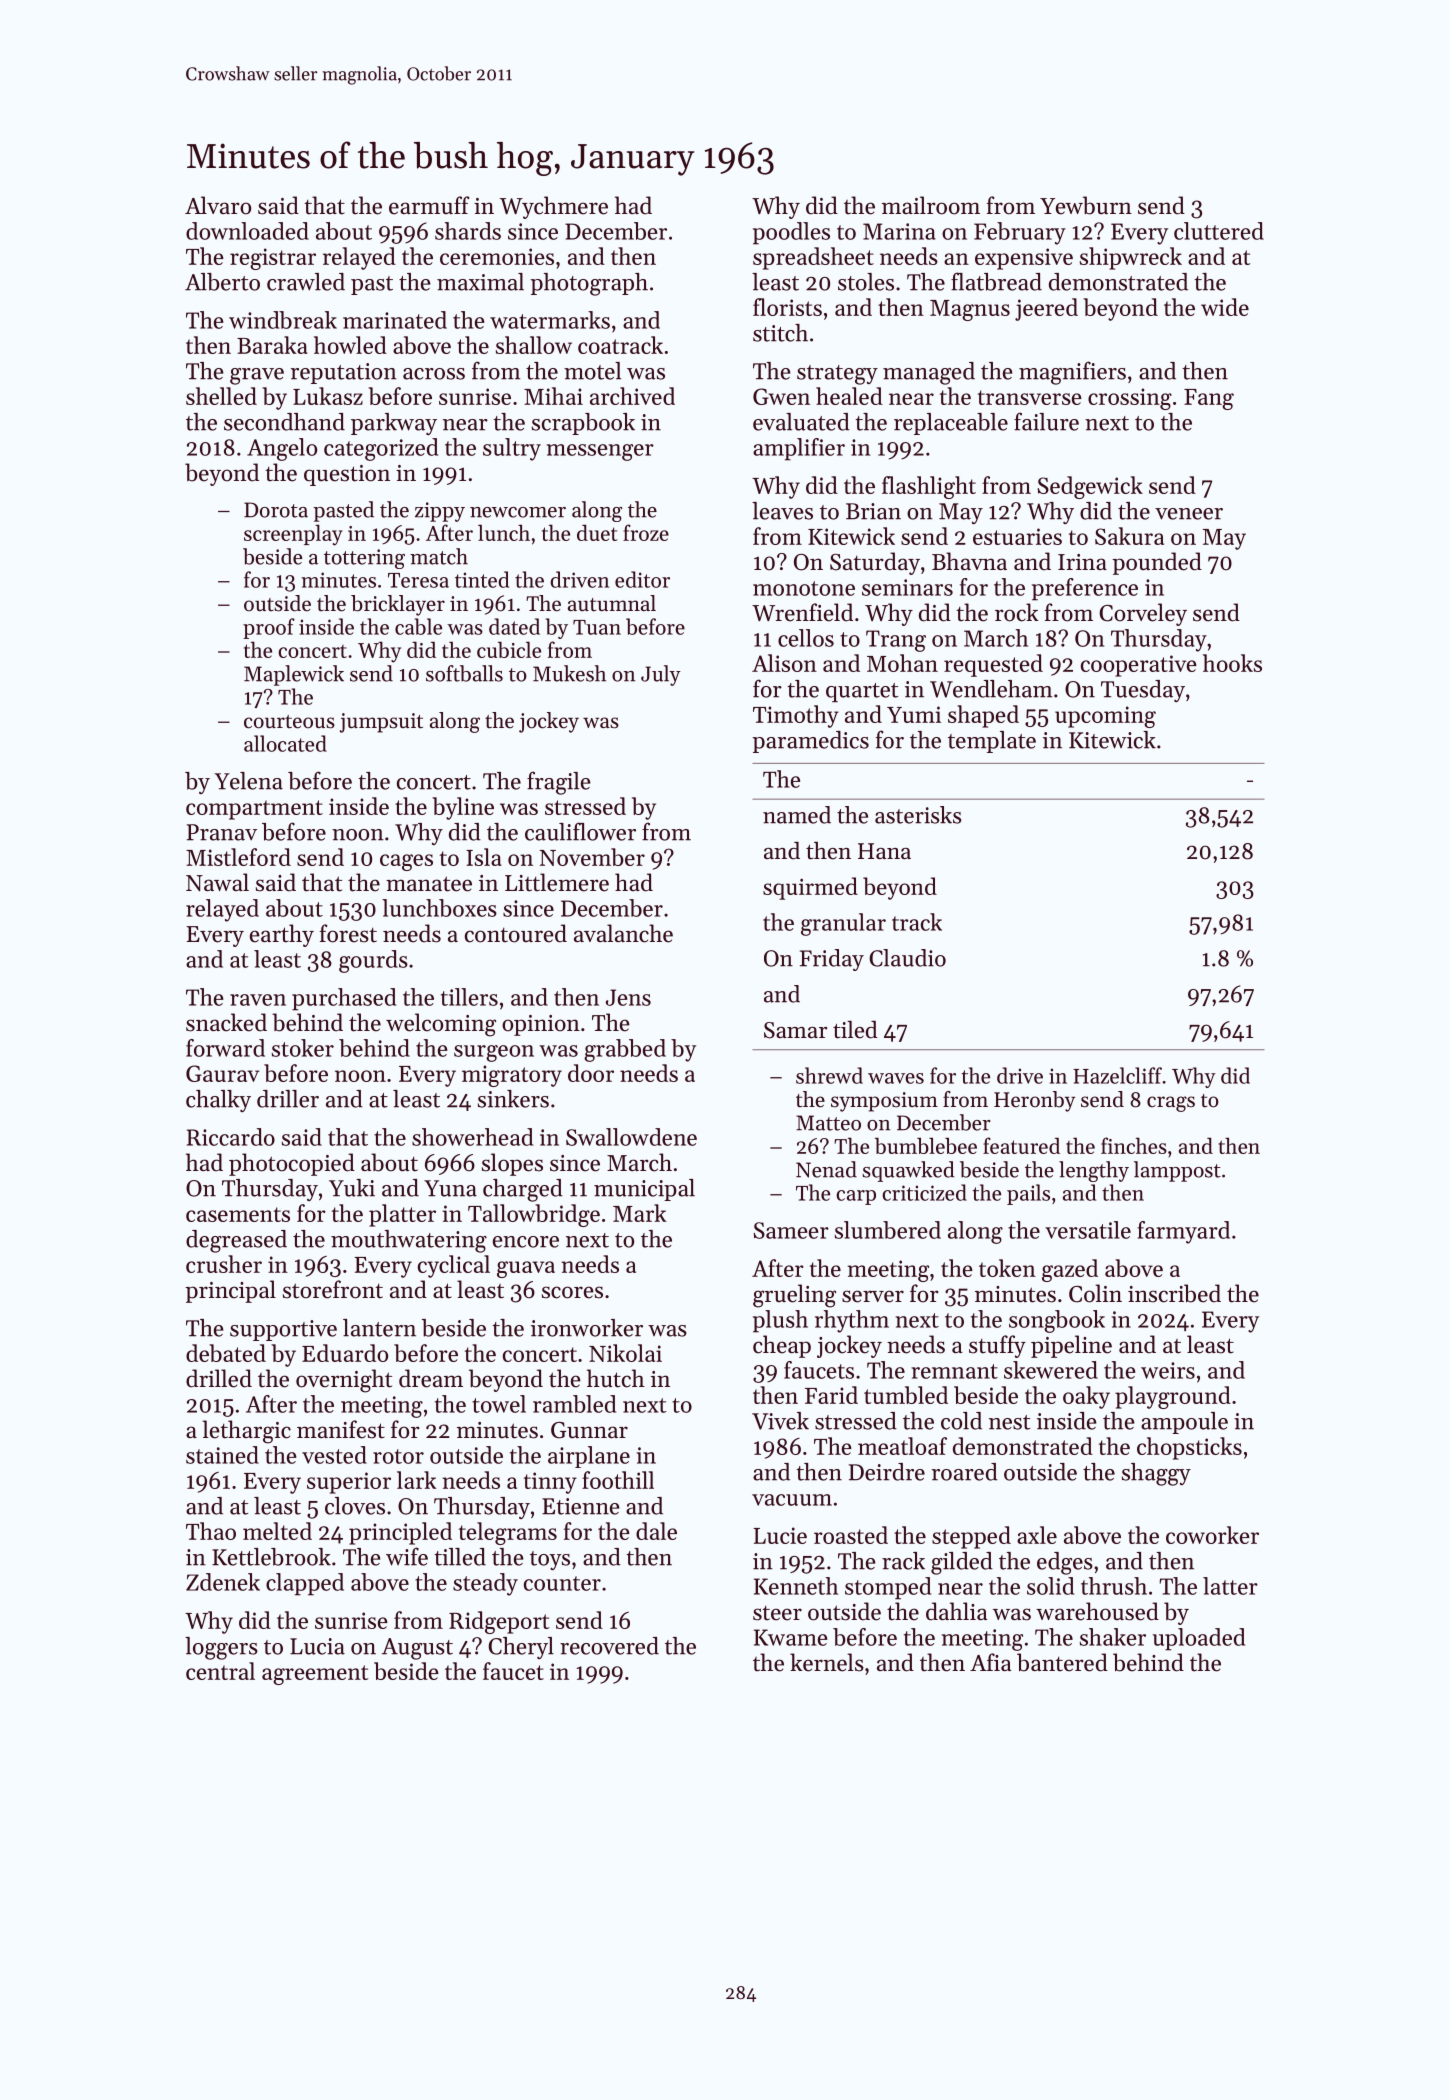 The height and width of the document is (2100, 1450). What do you see at coordinates (429, 205) in the document?
I see `earmuff` at bounding box center [429, 205].
